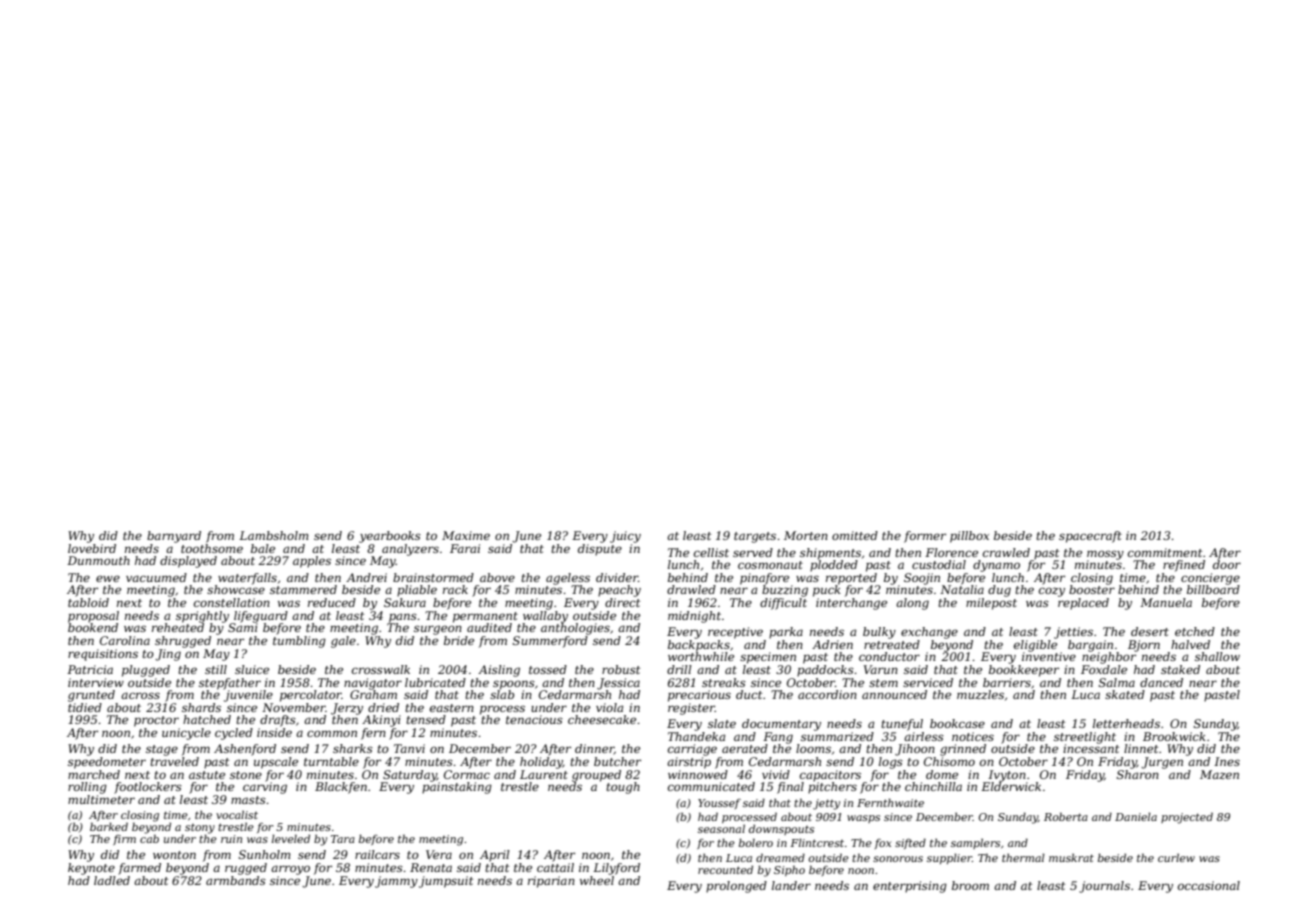  I want to click on accordion, so click(827, 694).
